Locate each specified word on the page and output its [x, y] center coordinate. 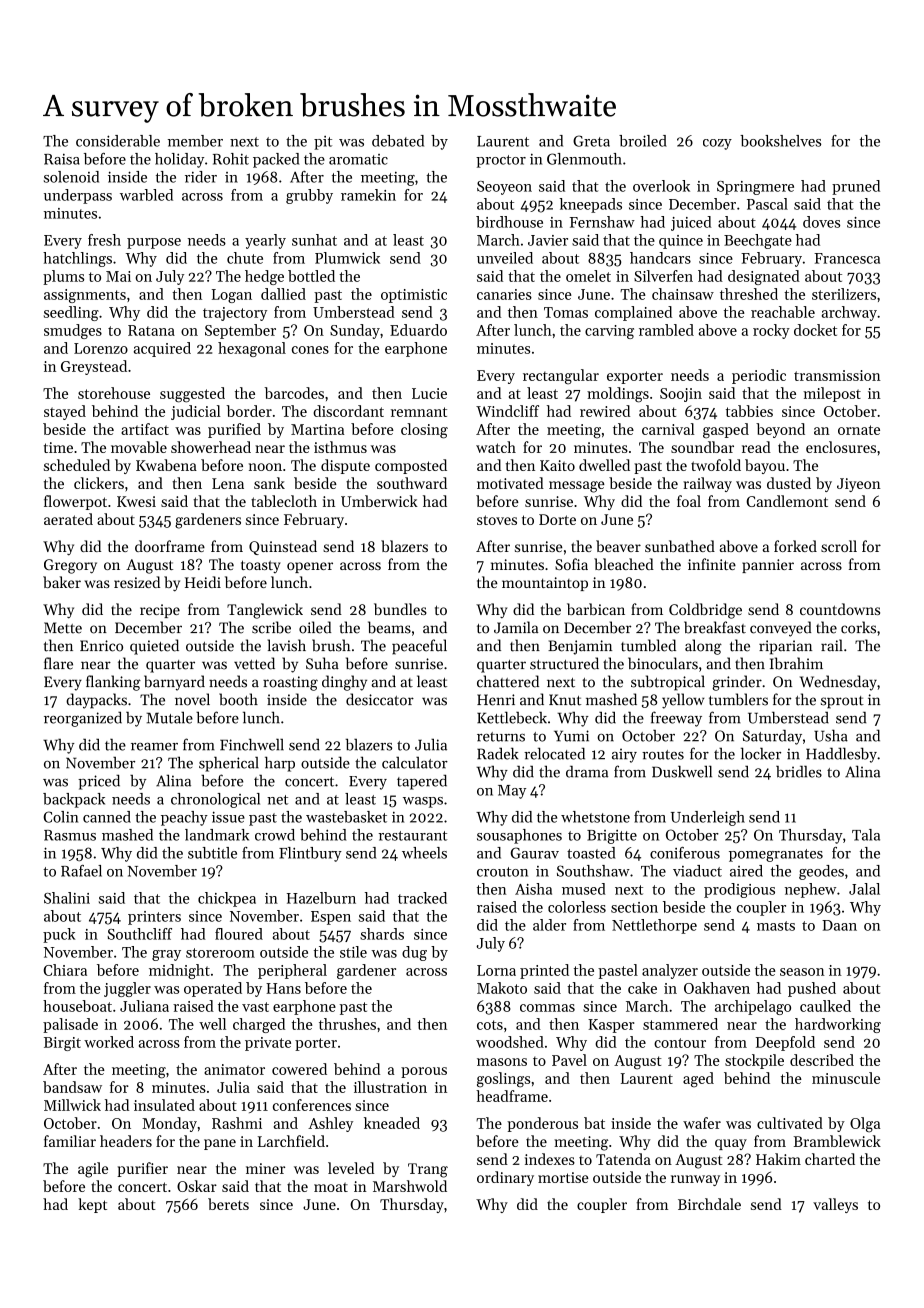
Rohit [231, 159]
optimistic [414, 296]
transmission [837, 375]
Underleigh [708, 818]
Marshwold [410, 1186]
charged [259, 1025]
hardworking [838, 1025]
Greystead [94, 367]
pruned [856, 187]
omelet [588, 276]
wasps [423, 802]
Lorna [496, 970]
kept [92, 1205]
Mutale [169, 718]
